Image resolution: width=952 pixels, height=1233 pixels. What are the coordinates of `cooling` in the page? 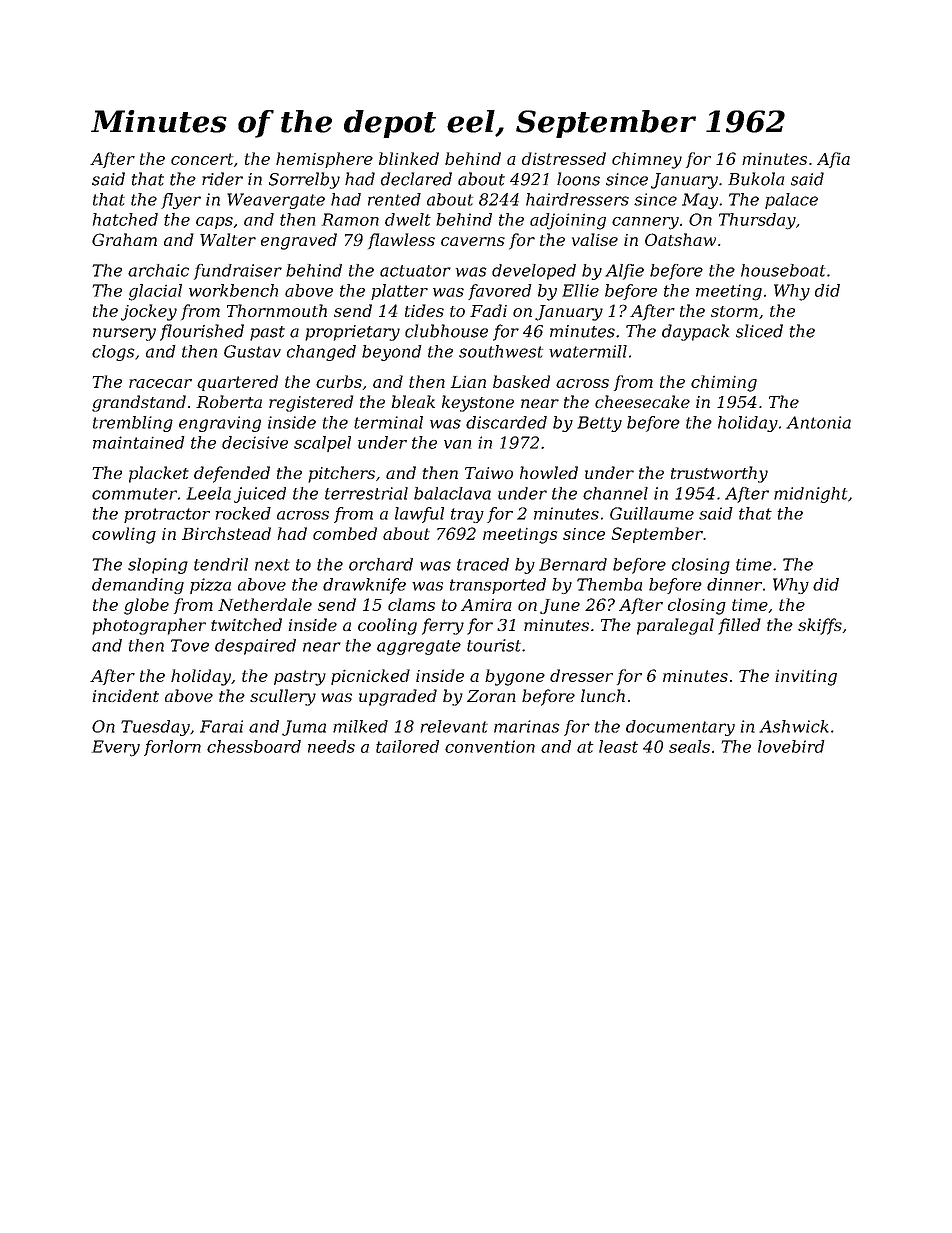 It's located at (387, 626).
